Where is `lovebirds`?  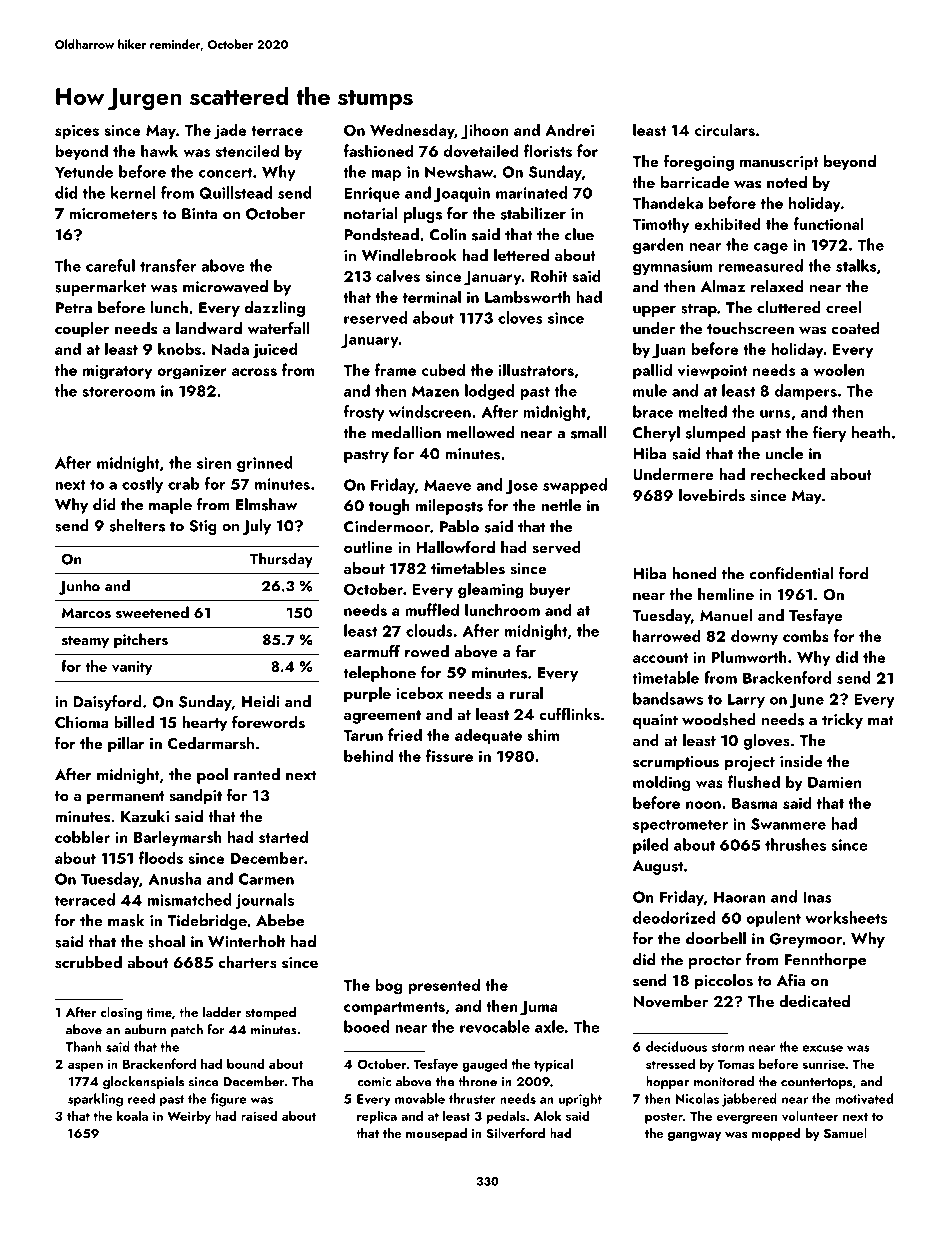 lovebirds is located at coordinates (712, 495).
